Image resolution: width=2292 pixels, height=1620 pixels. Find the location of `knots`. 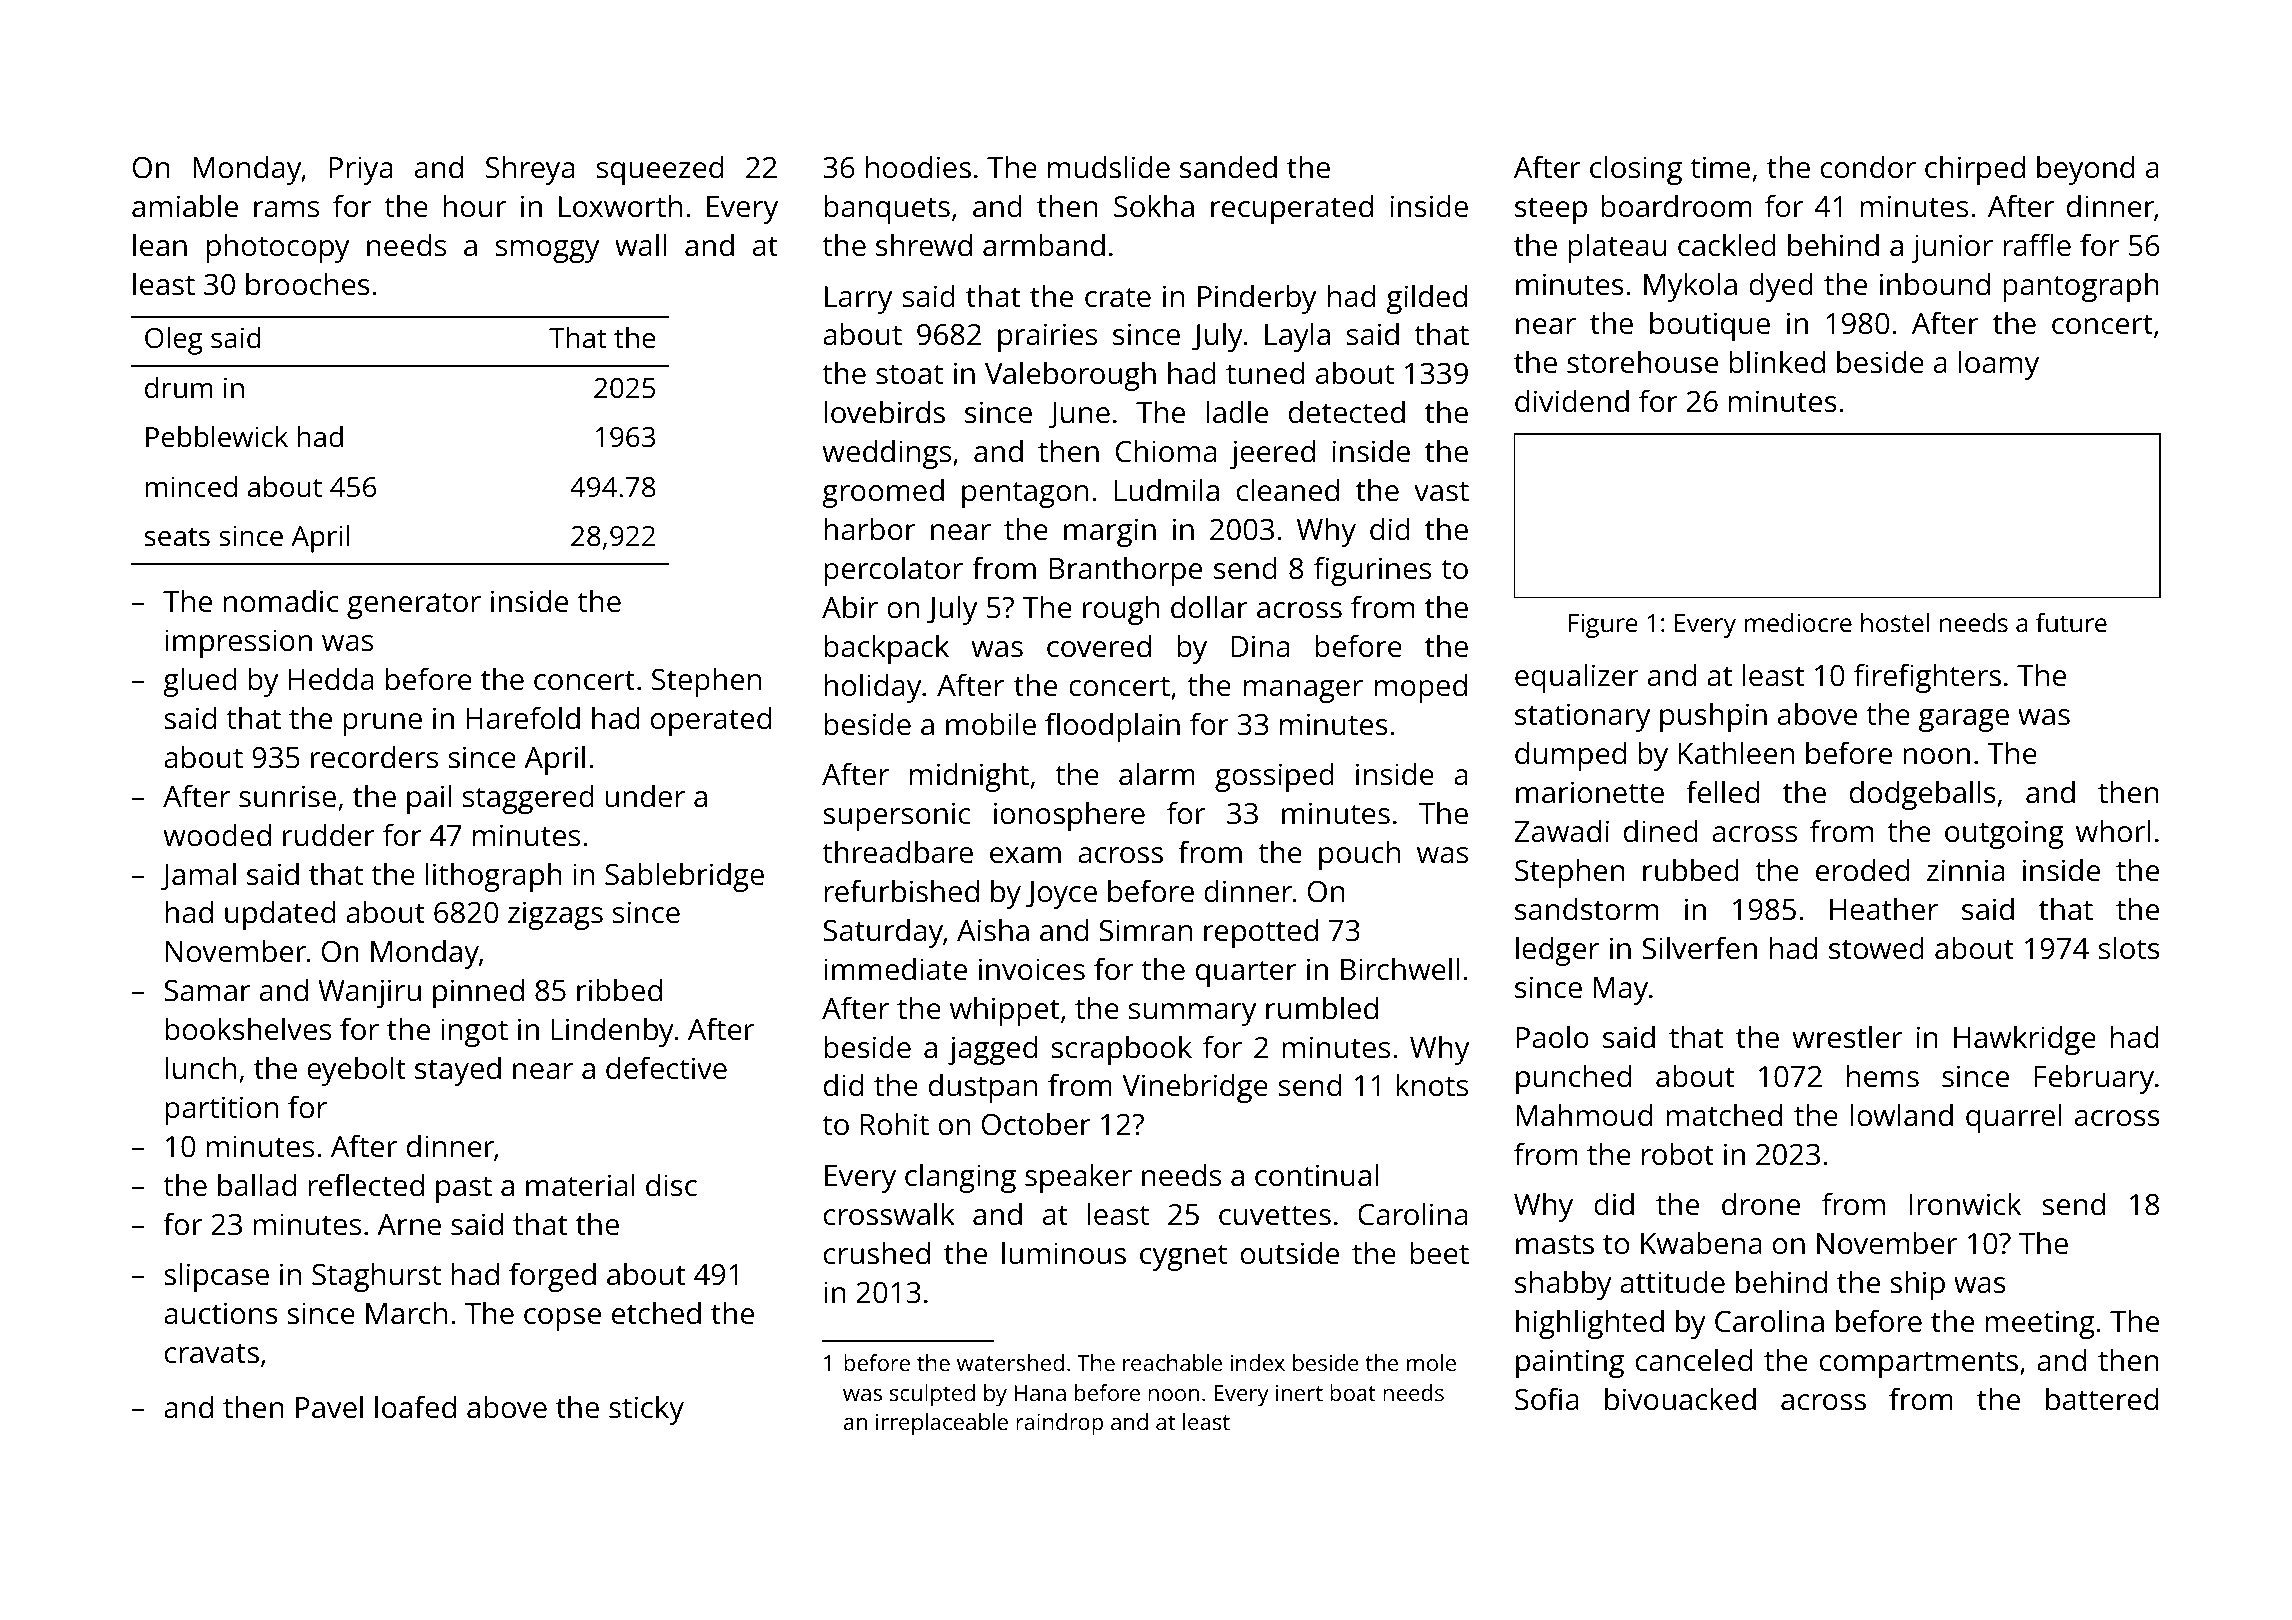

knots is located at coordinates (1432, 1085).
